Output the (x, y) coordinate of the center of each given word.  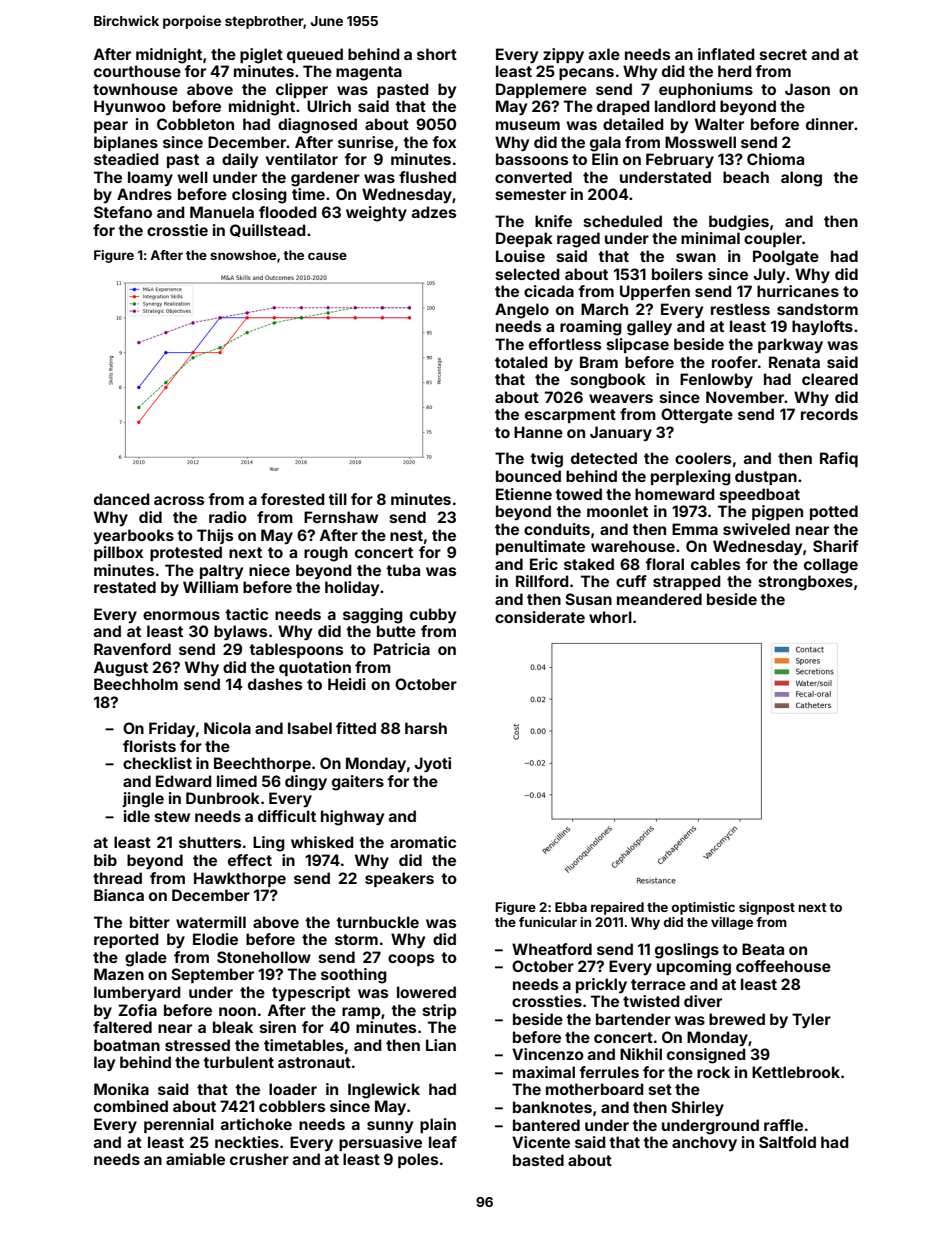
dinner (830, 124)
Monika (121, 1089)
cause (327, 256)
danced (122, 499)
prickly (601, 985)
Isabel (310, 728)
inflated (726, 54)
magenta (369, 73)
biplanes (126, 143)
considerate (540, 617)
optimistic (703, 908)
